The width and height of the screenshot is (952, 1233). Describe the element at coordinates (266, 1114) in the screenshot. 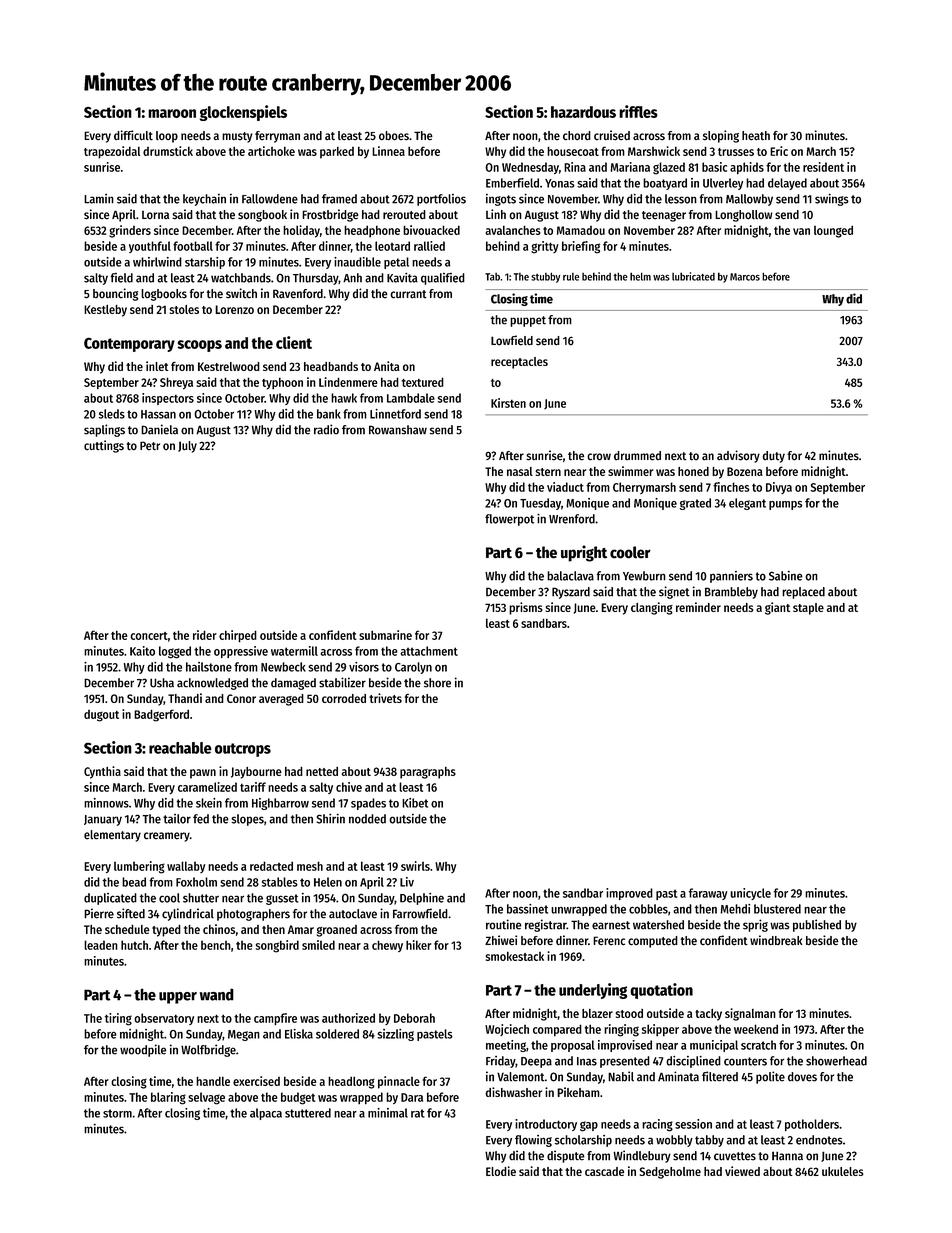

I see `alpaca` at that location.
